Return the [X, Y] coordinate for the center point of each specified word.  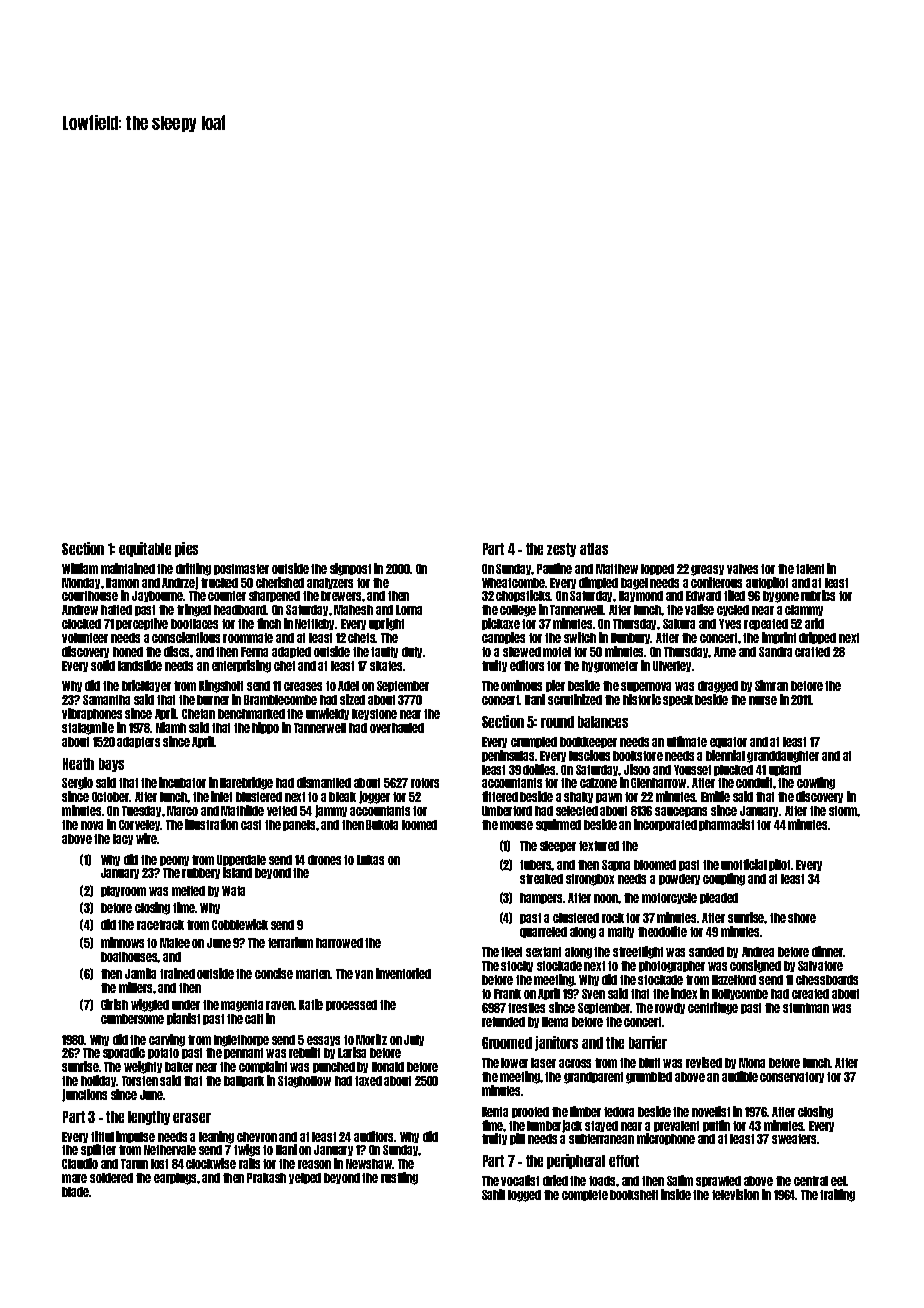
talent [810, 569]
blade [76, 1192]
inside [676, 1194]
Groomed [507, 1043]
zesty [561, 550]
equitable [145, 549]
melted [188, 891]
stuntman [806, 1008]
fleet [511, 952]
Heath [78, 764]
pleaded [719, 898]
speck [678, 700]
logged [524, 1196]
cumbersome [132, 1019]
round [557, 722]
